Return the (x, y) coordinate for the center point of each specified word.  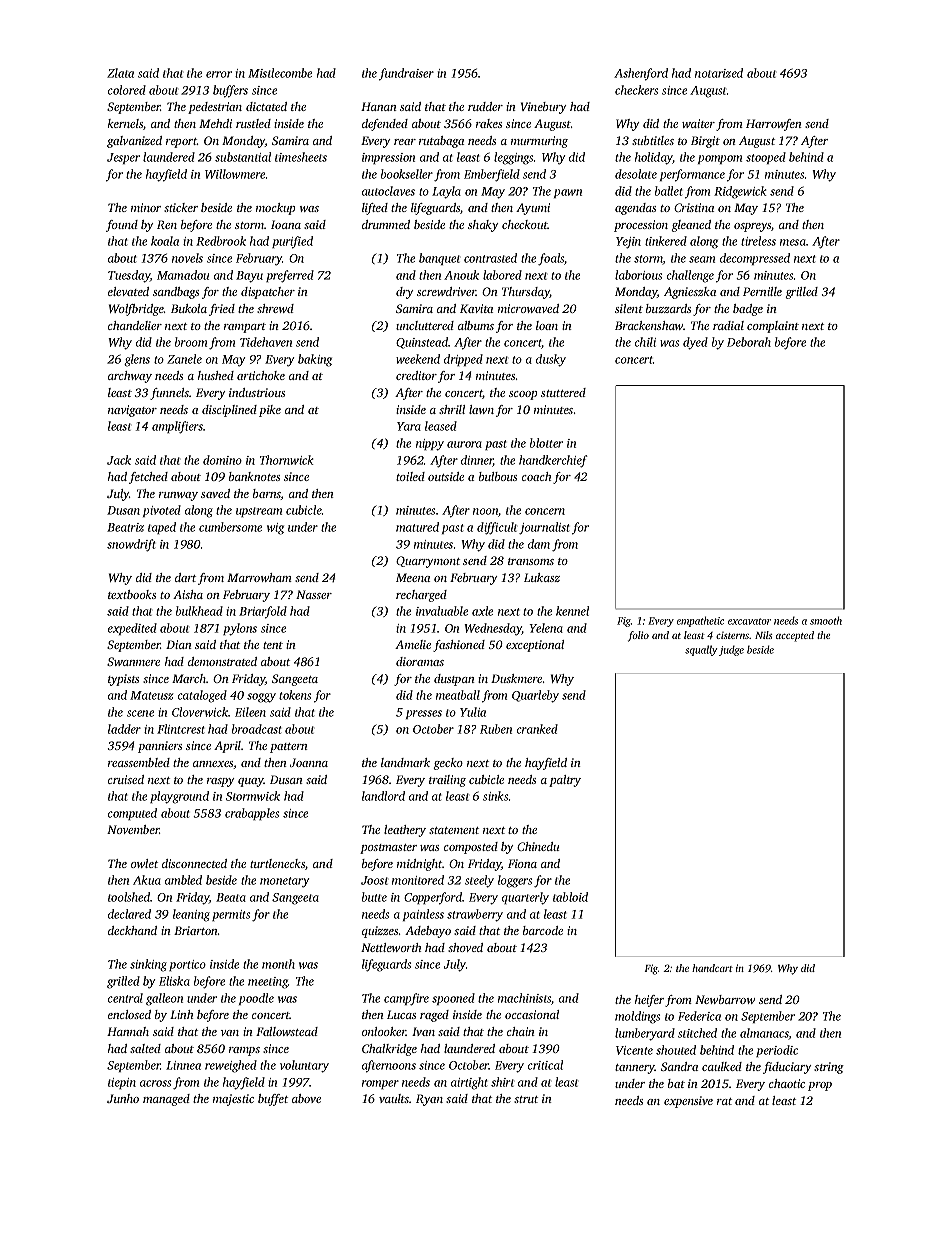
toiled (410, 476)
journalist (544, 528)
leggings (513, 158)
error (219, 74)
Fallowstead (287, 1031)
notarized (719, 73)
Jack (119, 460)
